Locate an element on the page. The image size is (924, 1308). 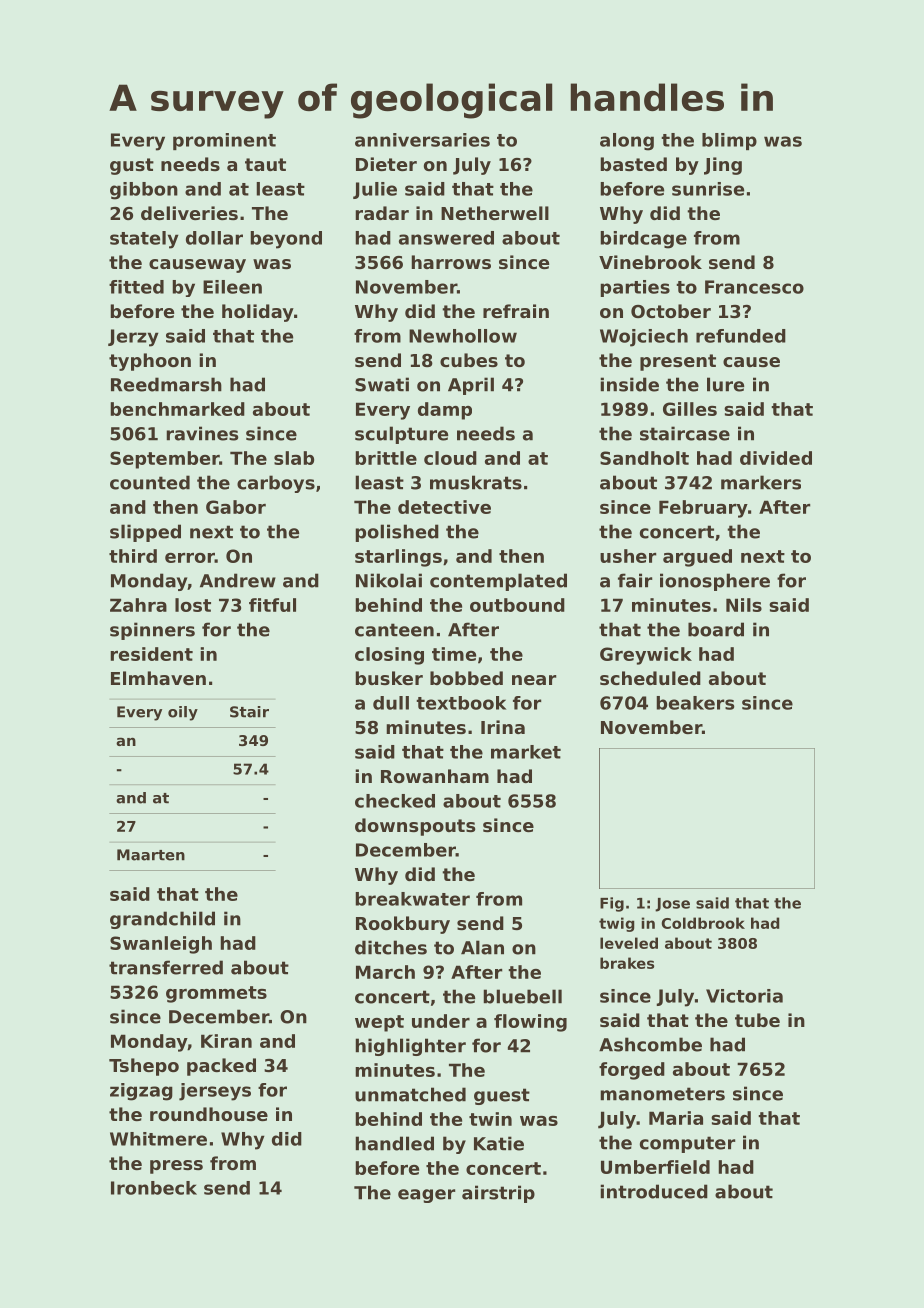
Tshepo is located at coordinates (144, 1067).
